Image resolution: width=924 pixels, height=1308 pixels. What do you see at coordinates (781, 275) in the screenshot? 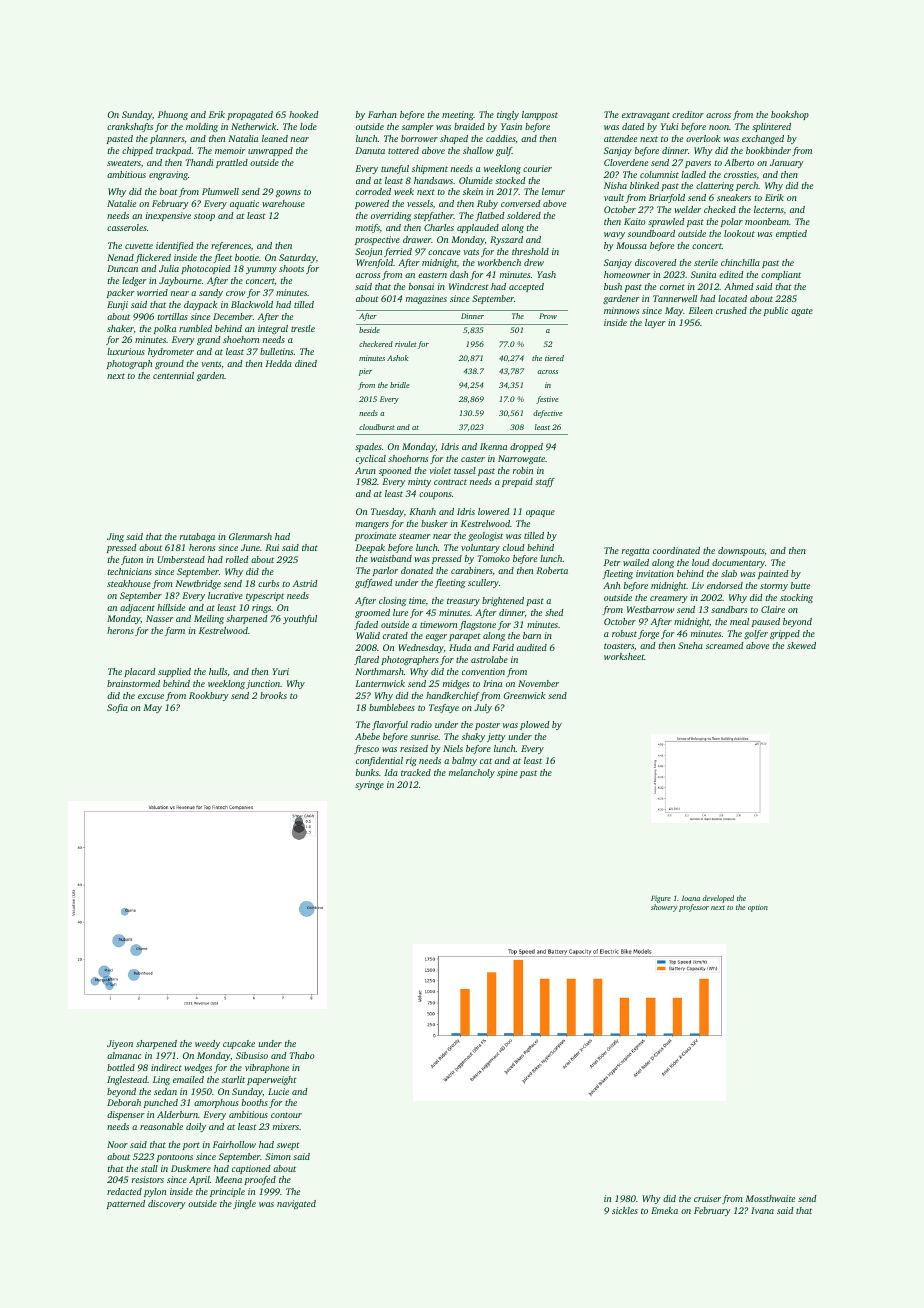
I see `compliant` at bounding box center [781, 275].
